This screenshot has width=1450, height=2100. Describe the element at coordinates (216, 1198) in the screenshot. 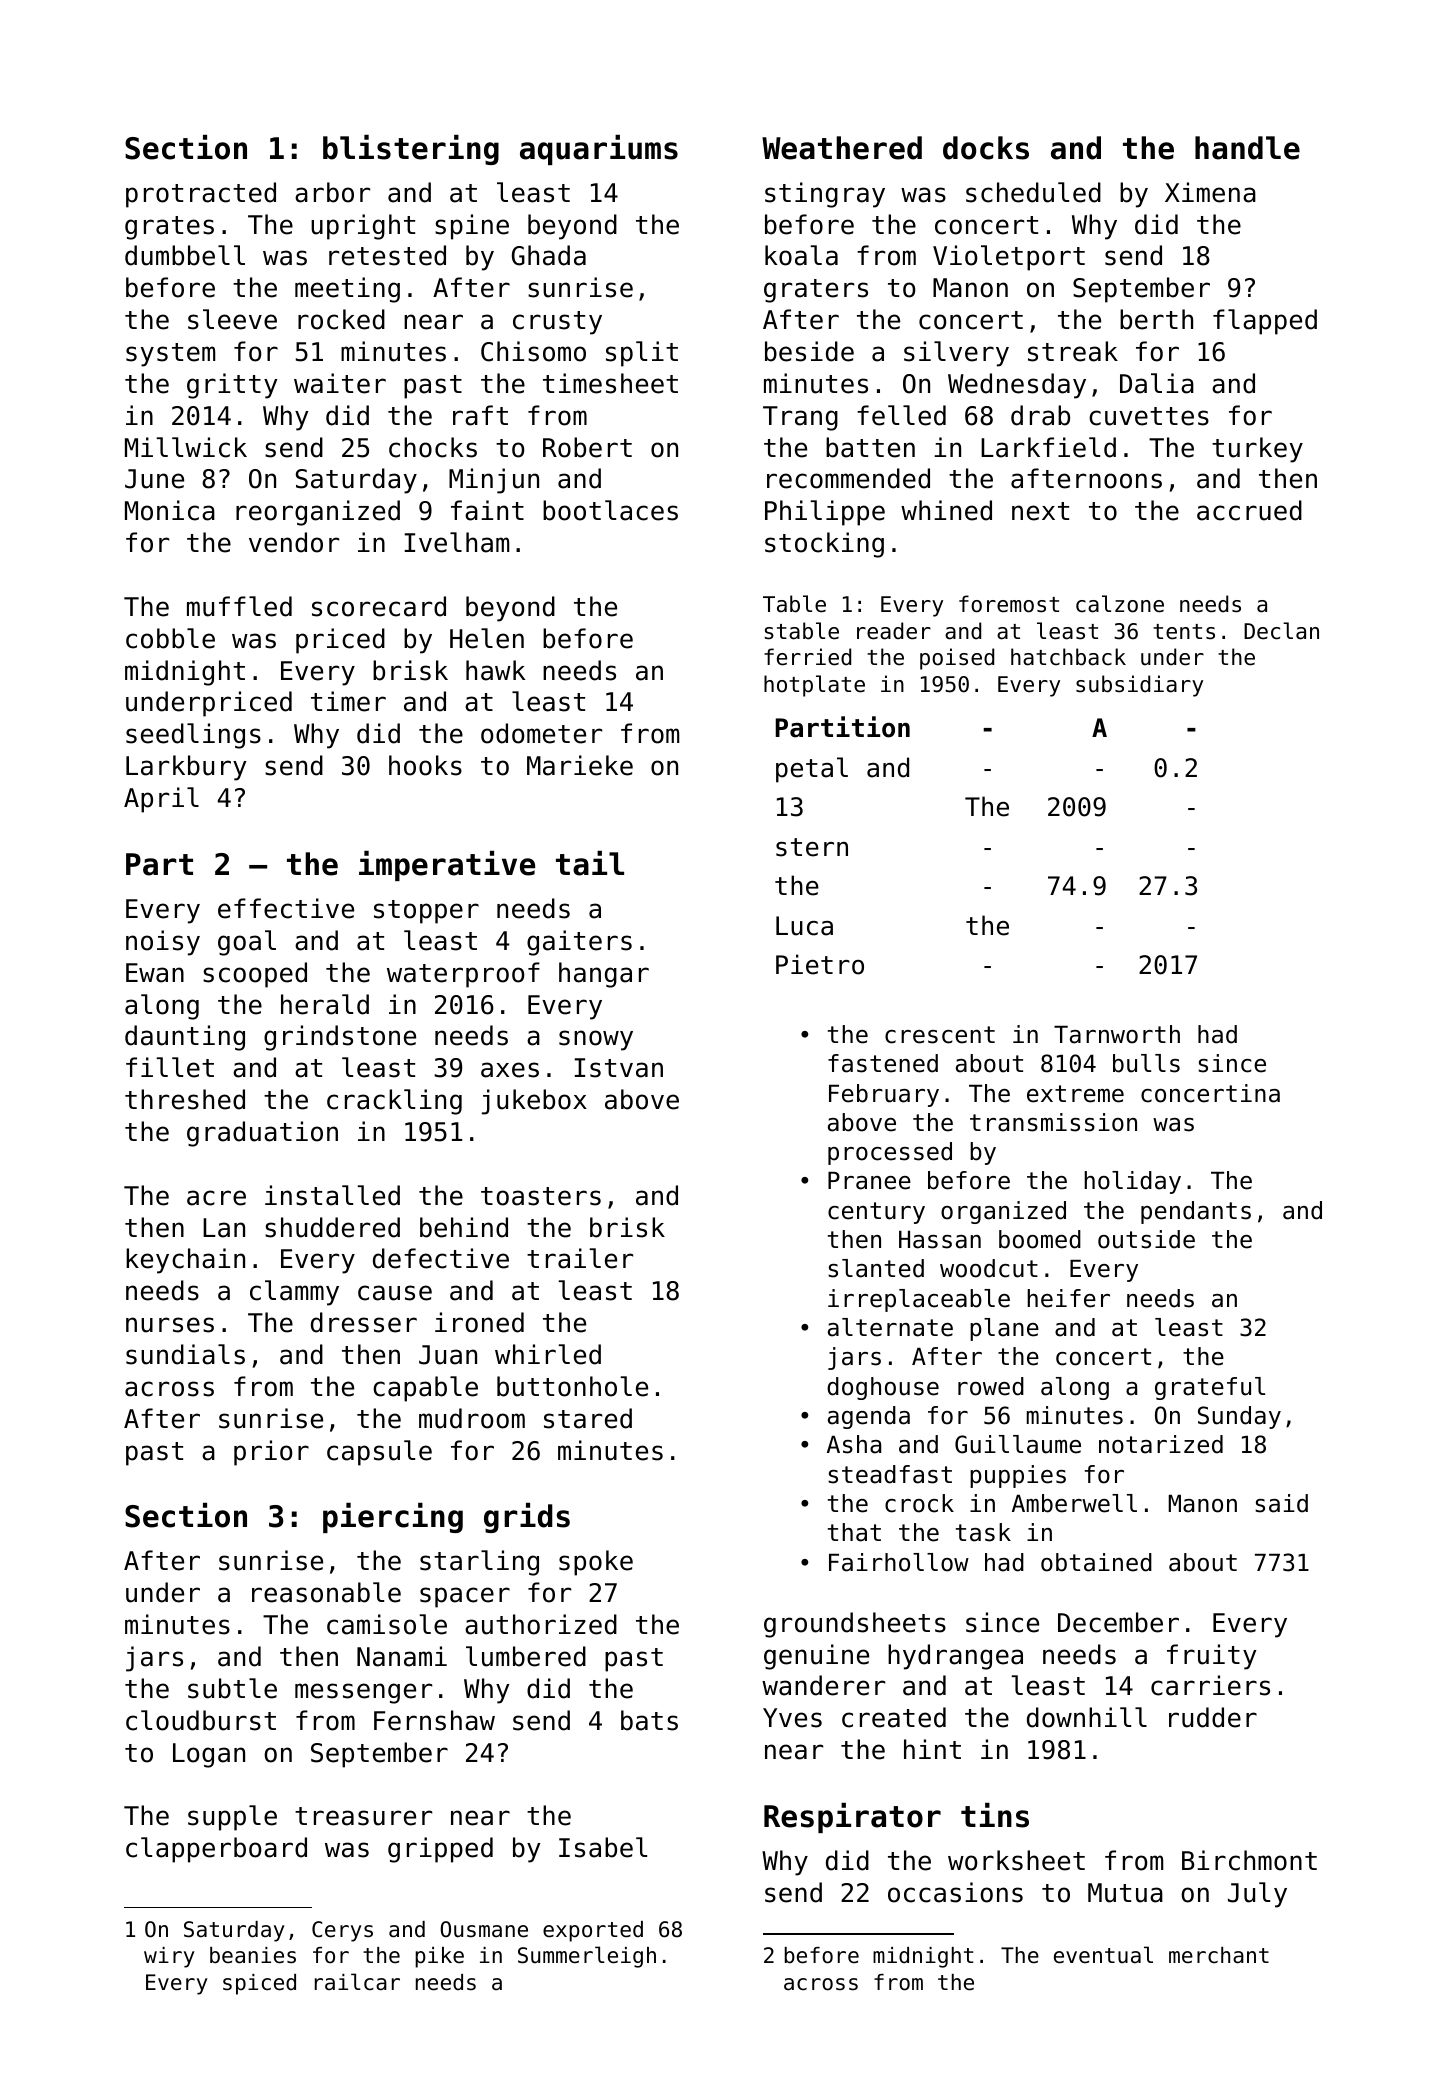

I see `acre` at that location.
